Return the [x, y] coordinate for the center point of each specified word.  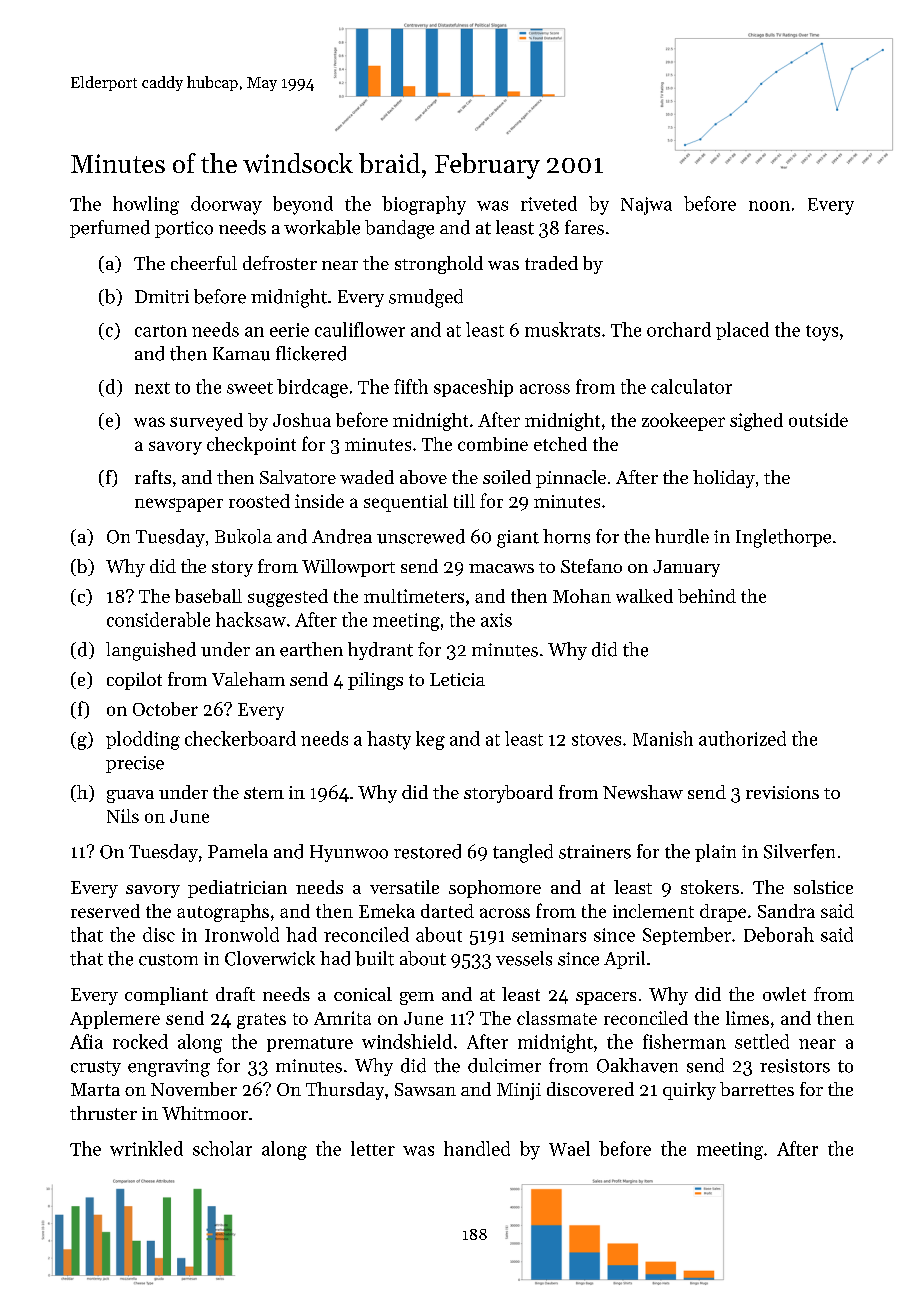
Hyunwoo [349, 853]
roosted [259, 501]
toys [822, 333]
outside [818, 420]
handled [477, 1148]
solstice [823, 887]
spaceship [473, 388]
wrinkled [146, 1148]
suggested [288, 598]
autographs [223, 913]
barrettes [757, 1089]
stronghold [439, 265]
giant [518, 539]
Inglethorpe [783, 538]
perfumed [110, 229]
